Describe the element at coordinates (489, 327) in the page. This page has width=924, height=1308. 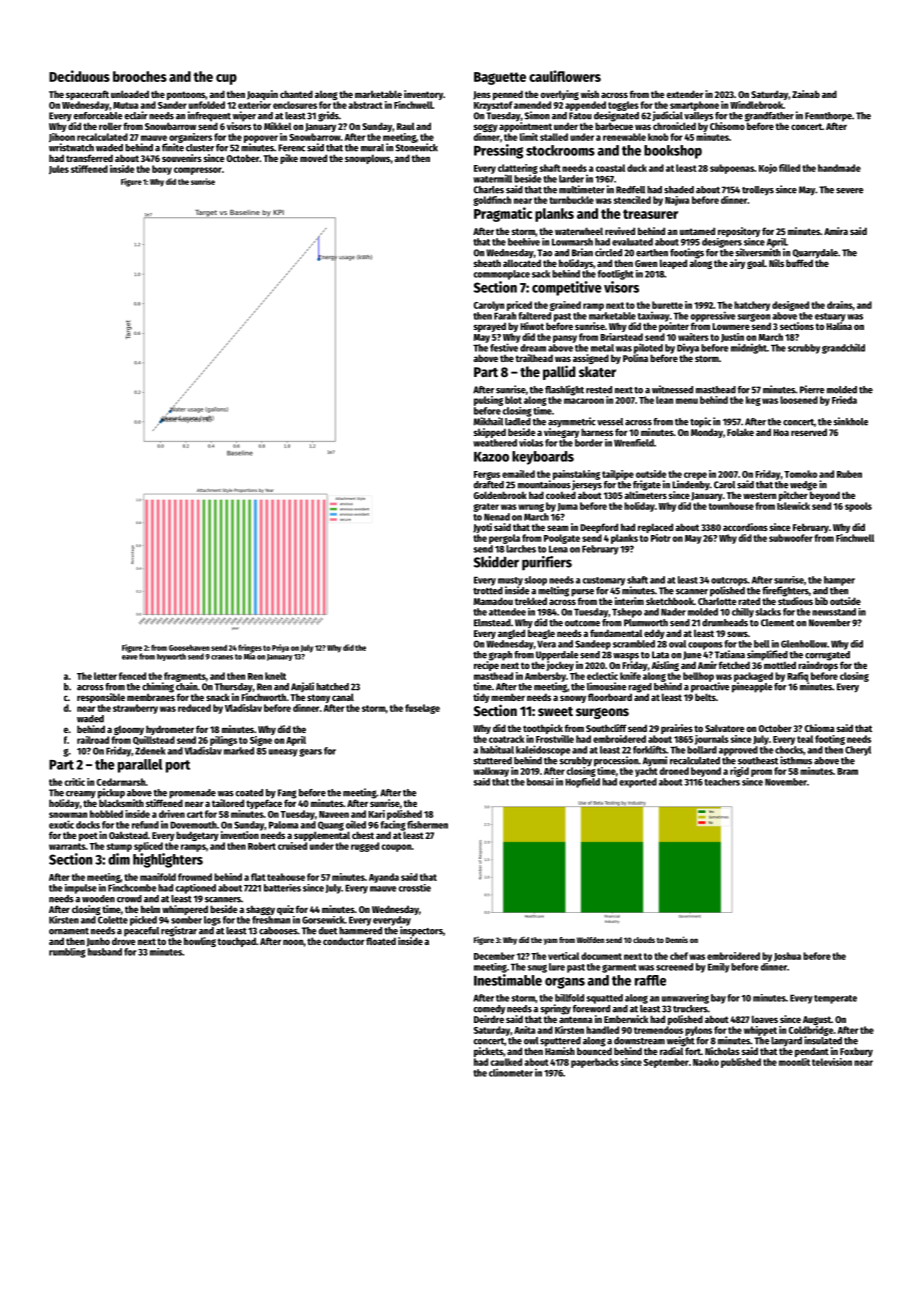
I see `sprayed` at that location.
